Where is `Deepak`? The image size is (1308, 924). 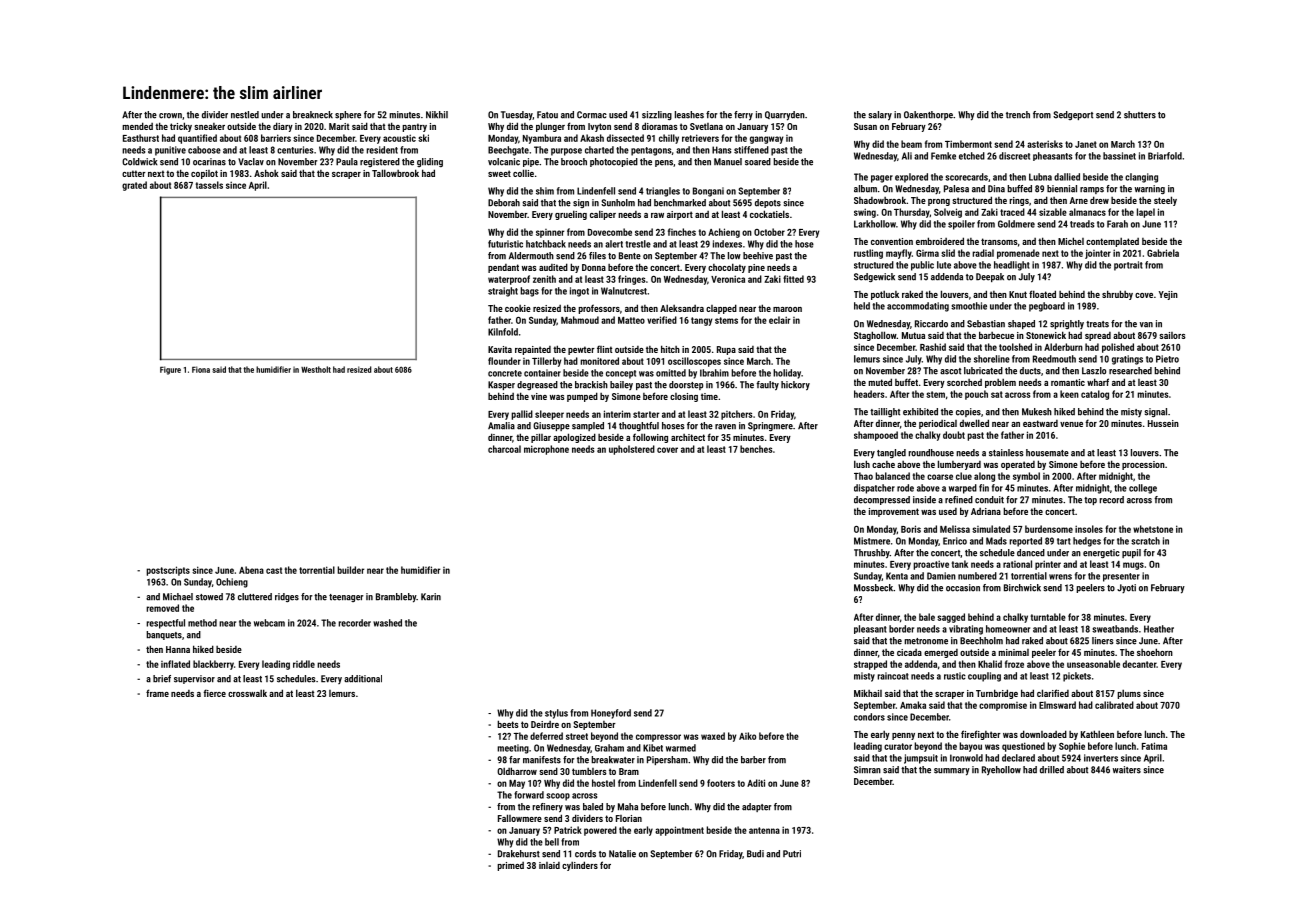 Deepak is located at coordinates (990, 277).
